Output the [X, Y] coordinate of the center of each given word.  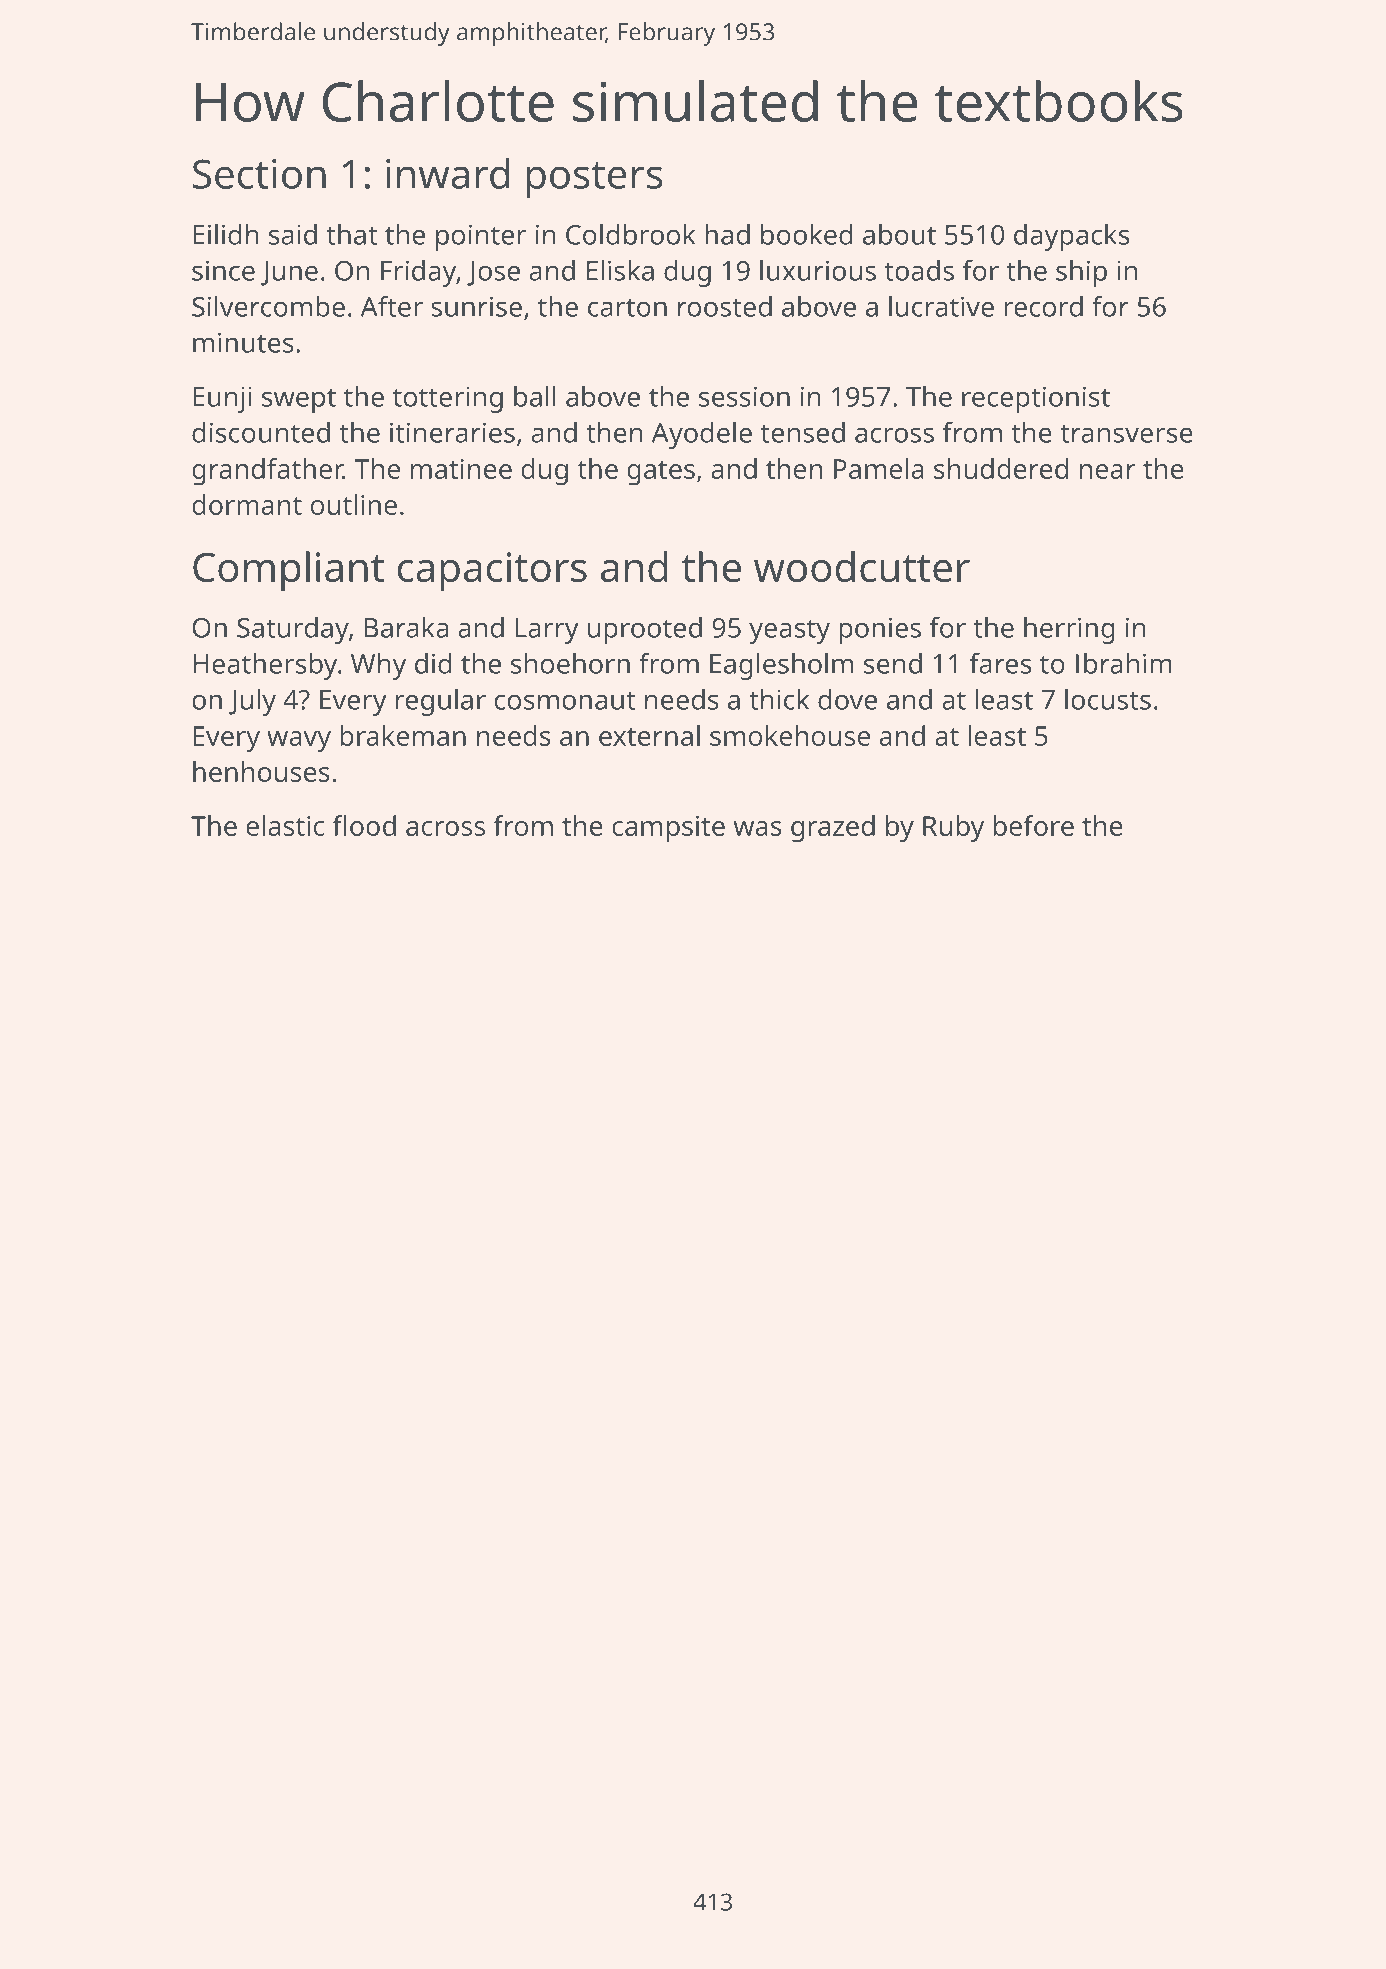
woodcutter [862, 566]
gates [661, 473]
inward [448, 173]
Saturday [293, 630]
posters [594, 180]
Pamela [879, 468]
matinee [461, 469]
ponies [880, 630]
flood [364, 825]
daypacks [1071, 237]
